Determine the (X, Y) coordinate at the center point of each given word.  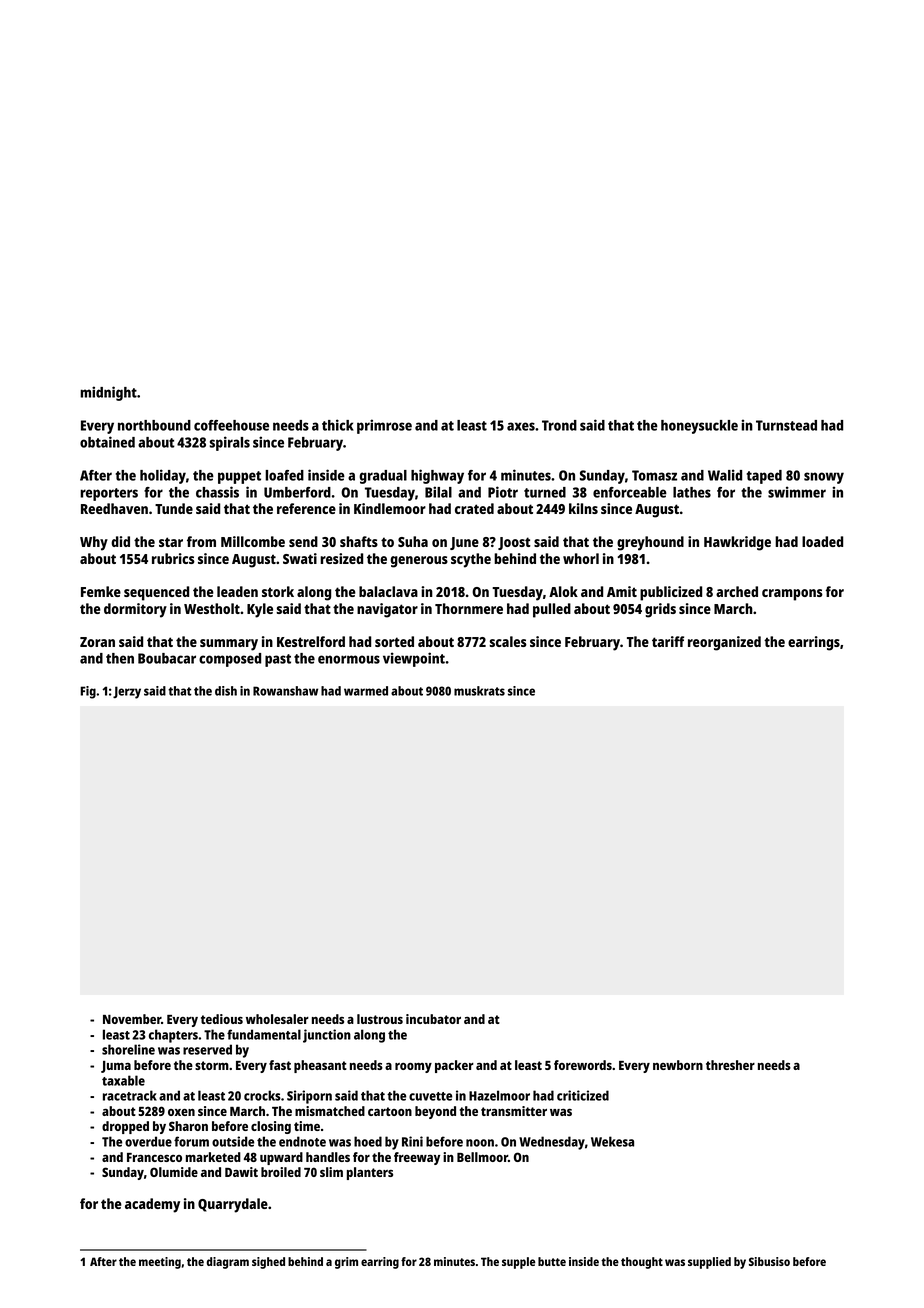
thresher (730, 1065)
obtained (107, 442)
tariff (668, 641)
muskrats (479, 691)
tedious (222, 1019)
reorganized (724, 643)
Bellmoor (482, 1157)
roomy (413, 1067)
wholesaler (277, 1019)
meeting (160, 1263)
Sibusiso (769, 1261)
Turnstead (786, 425)
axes (521, 426)
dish (226, 691)
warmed (366, 691)
